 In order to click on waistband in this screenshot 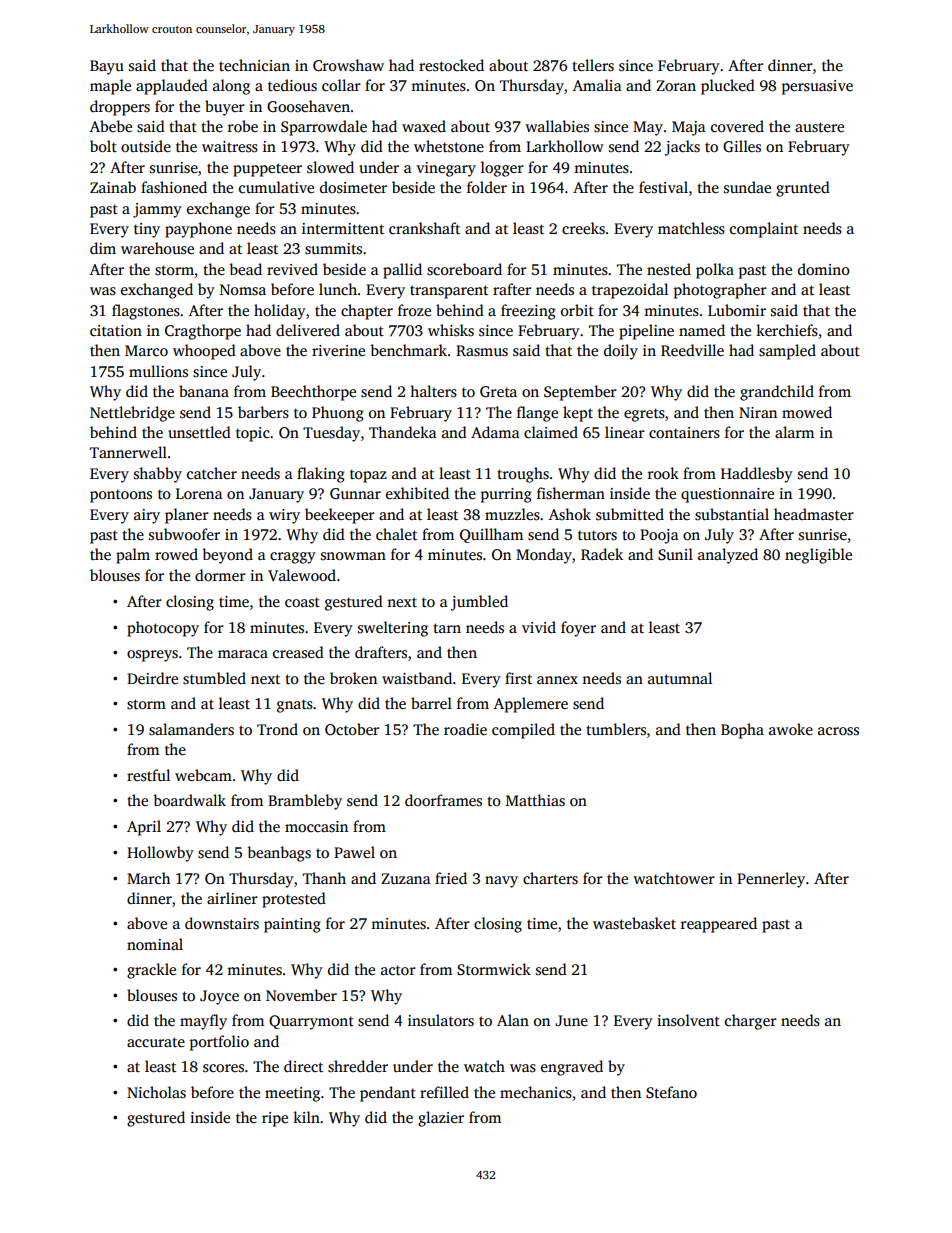, I will do `click(417, 678)`.
